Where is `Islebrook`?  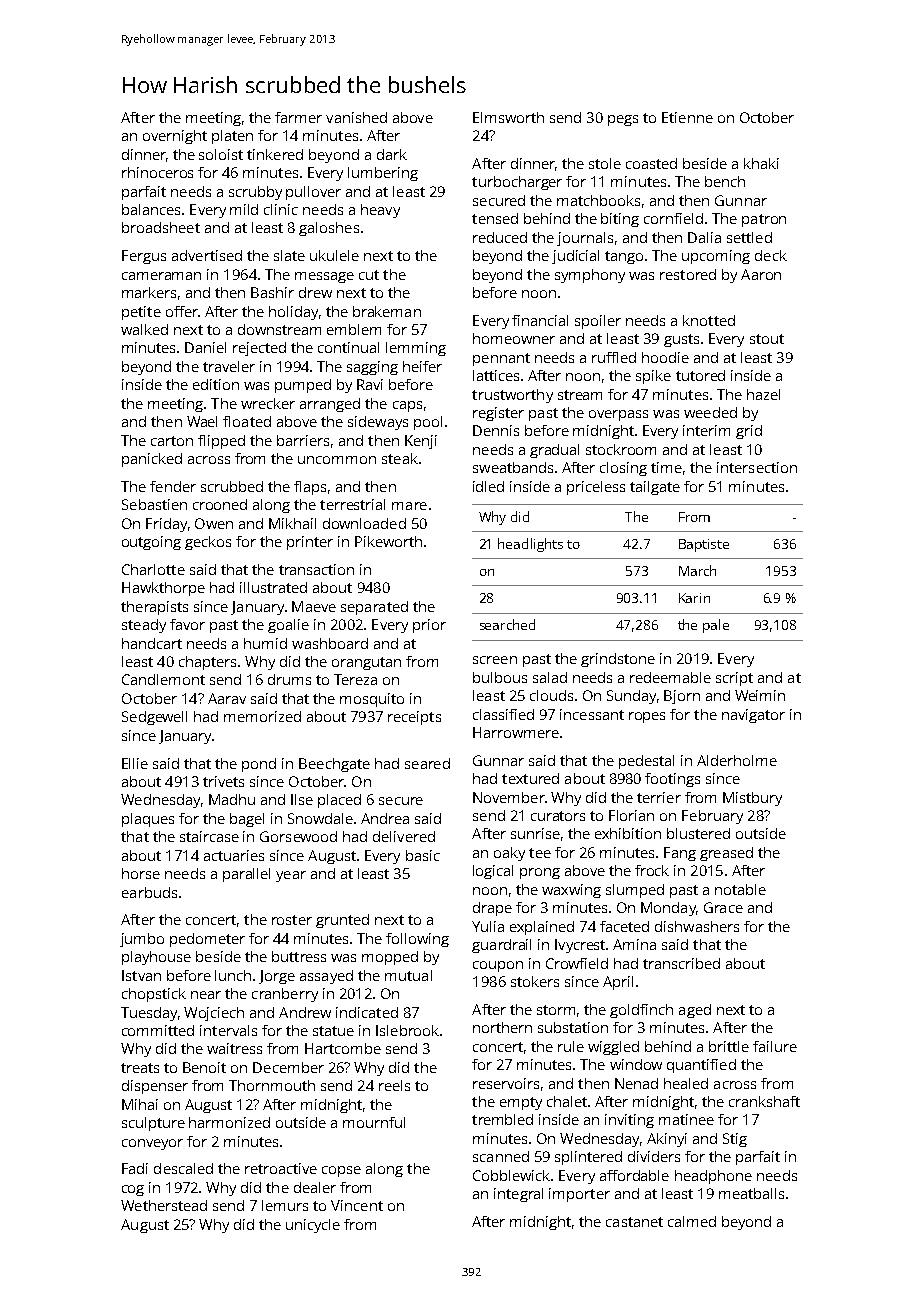 Islebrook is located at coordinates (407, 1030).
